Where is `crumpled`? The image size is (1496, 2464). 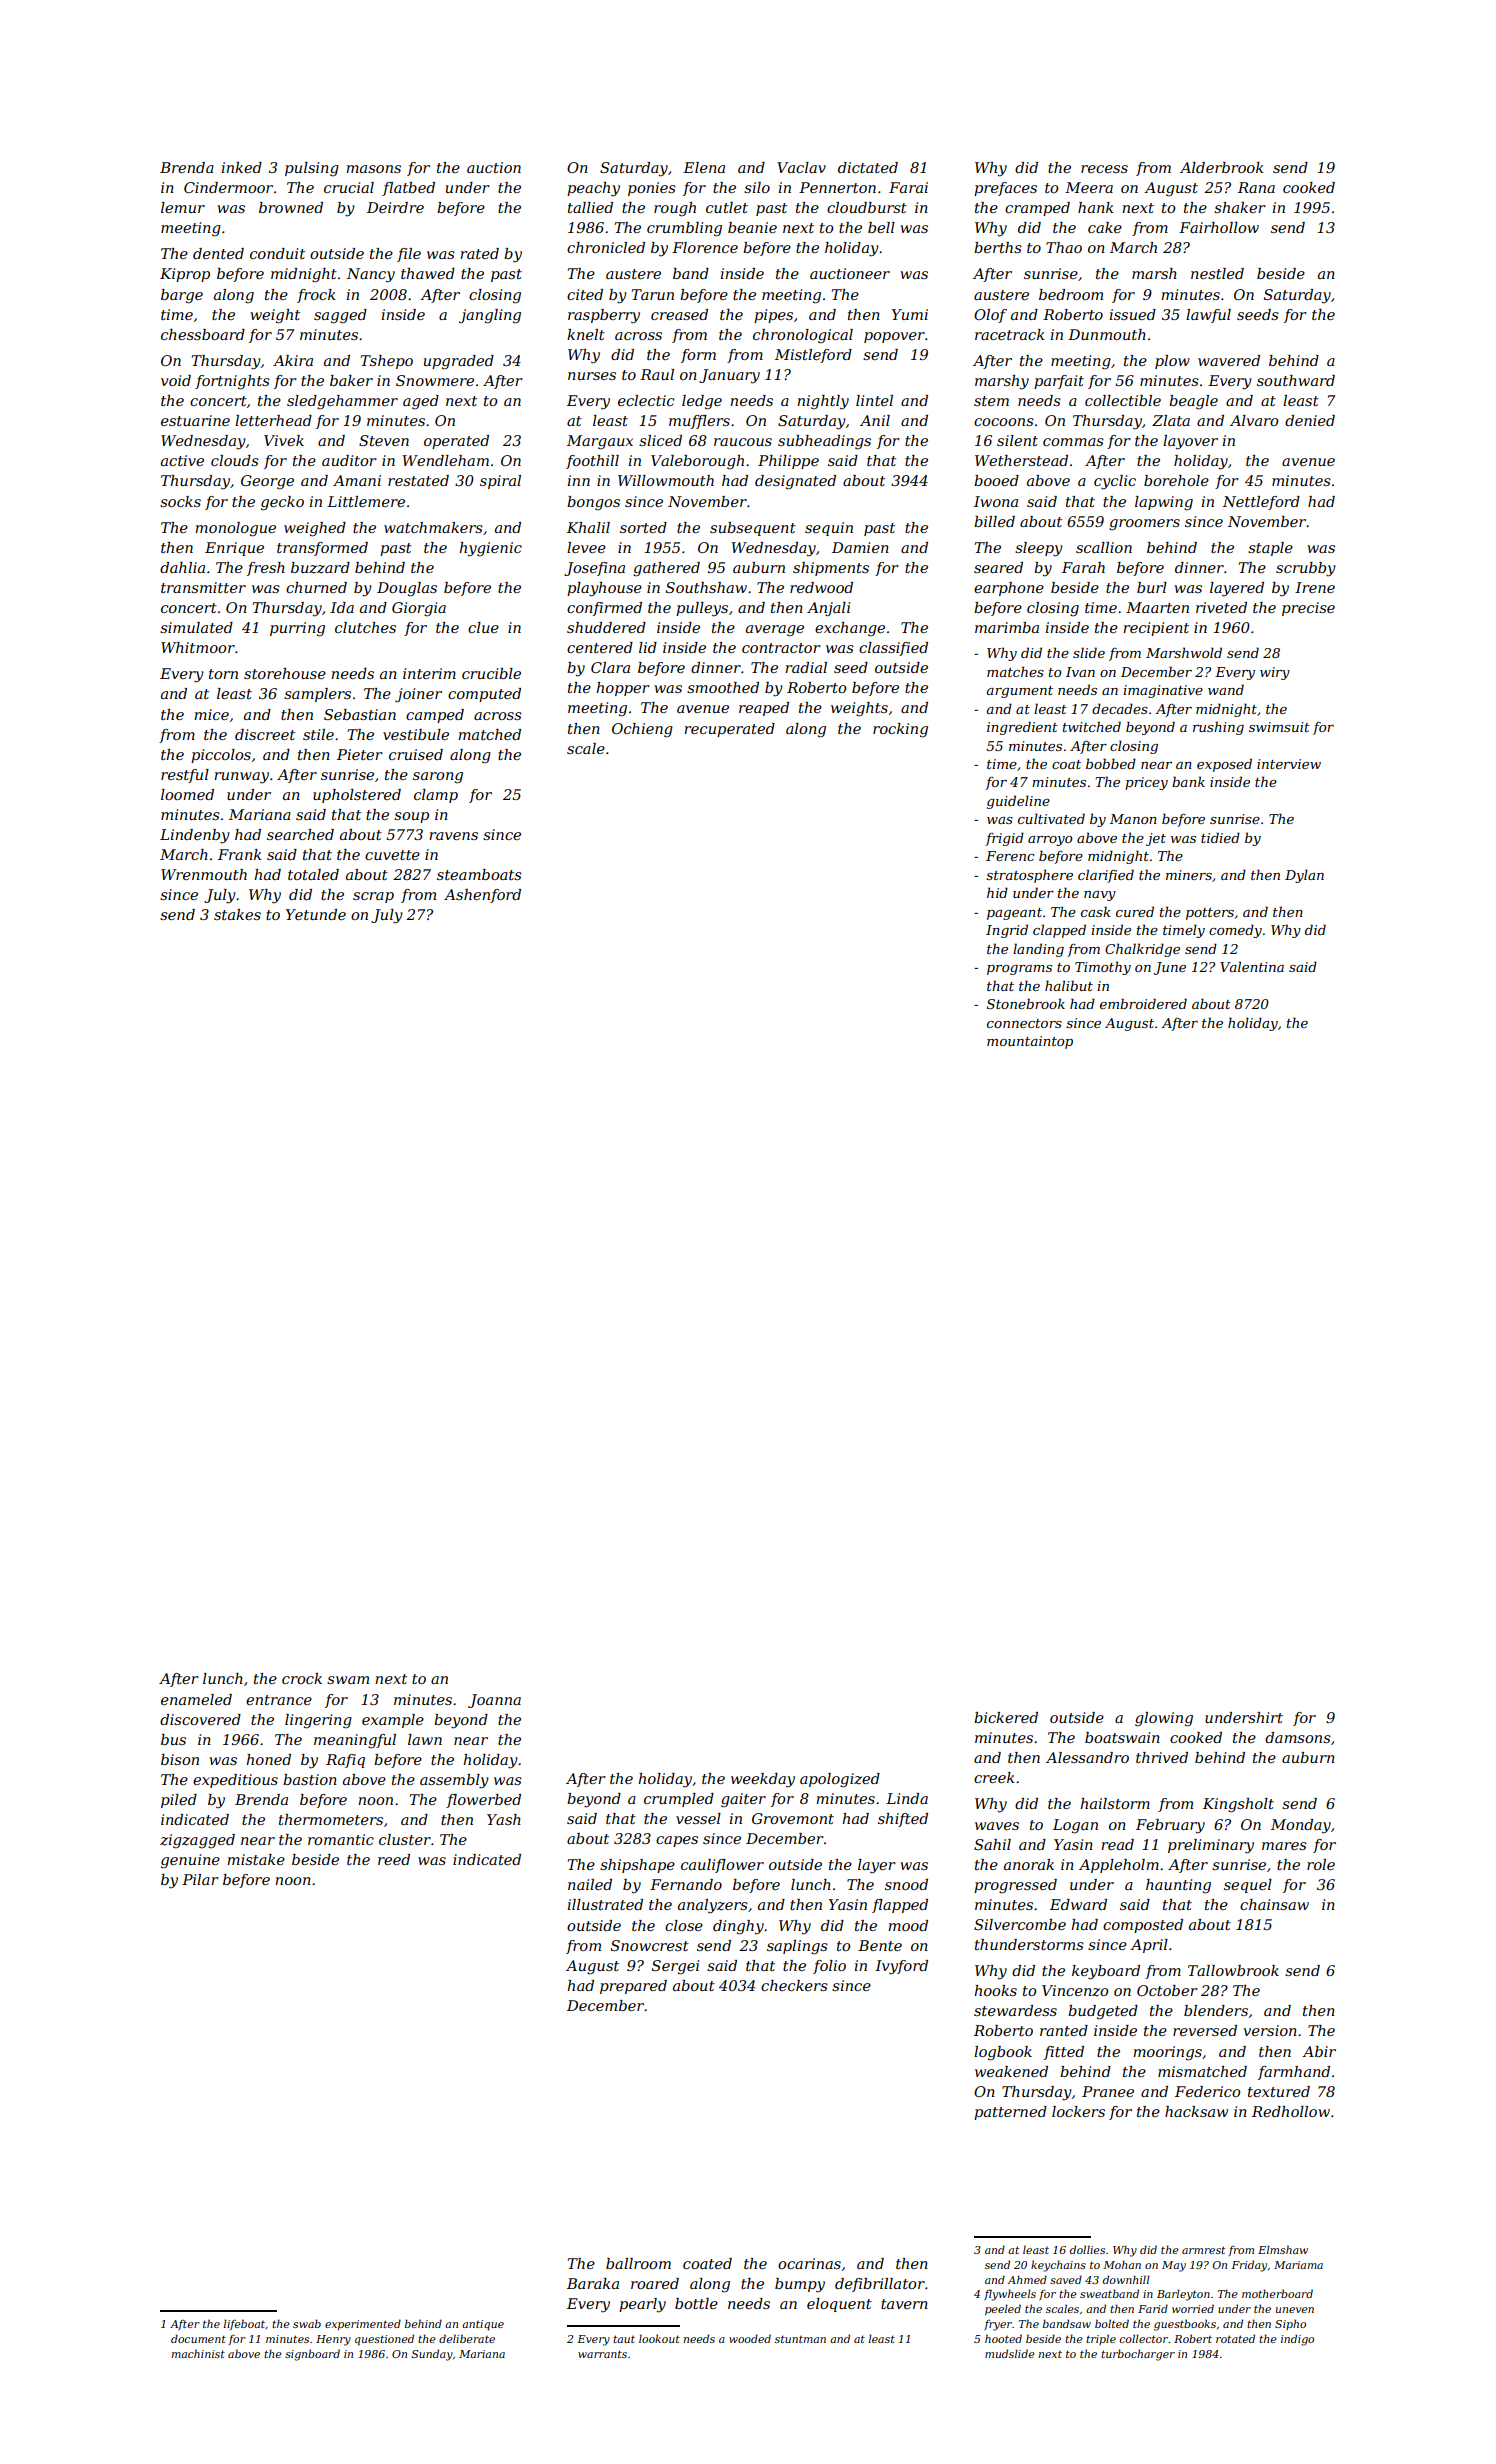
crumpled is located at coordinates (679, 1800).
